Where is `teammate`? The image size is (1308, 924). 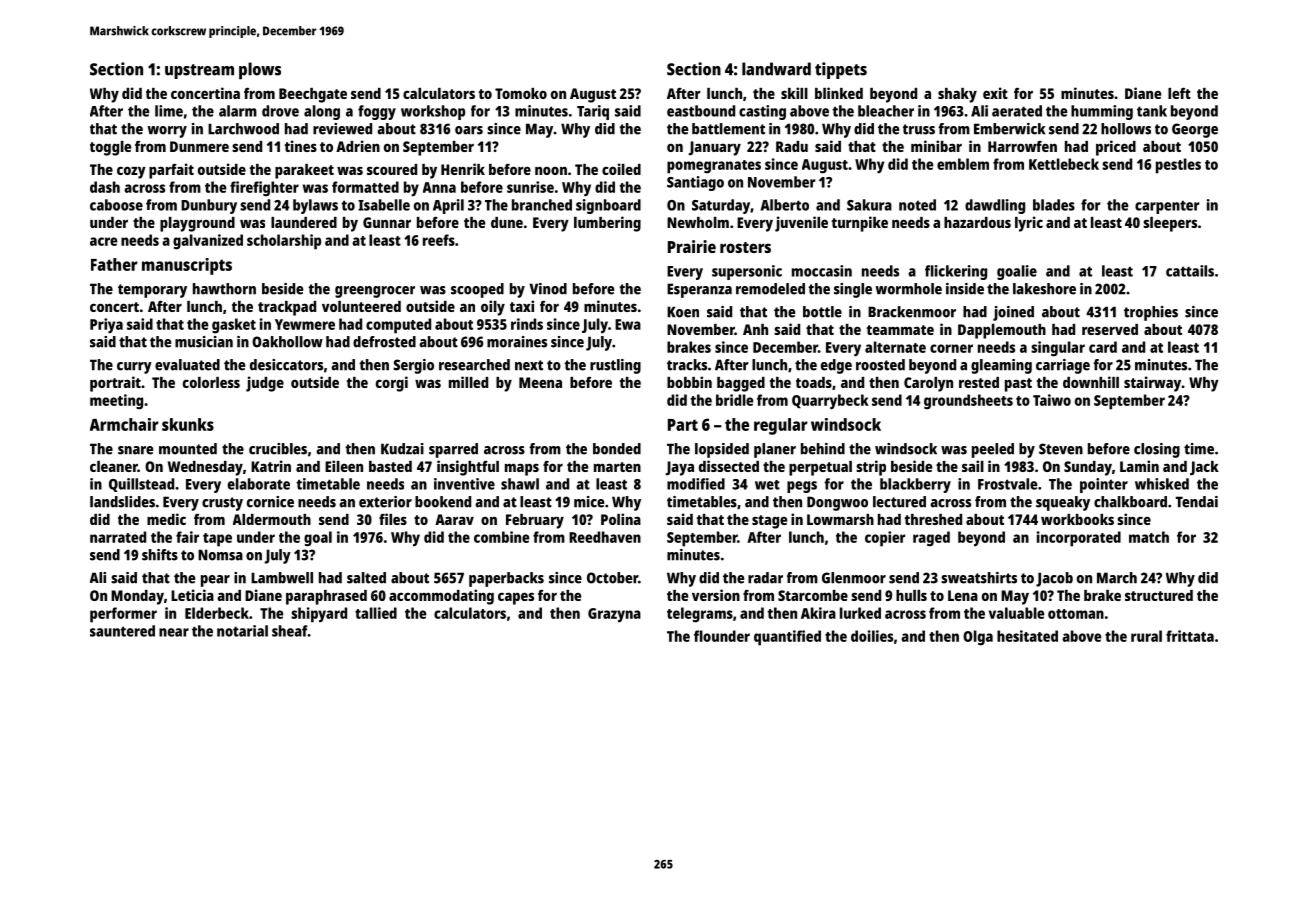
teammate is located at coordinates (900, 330).
